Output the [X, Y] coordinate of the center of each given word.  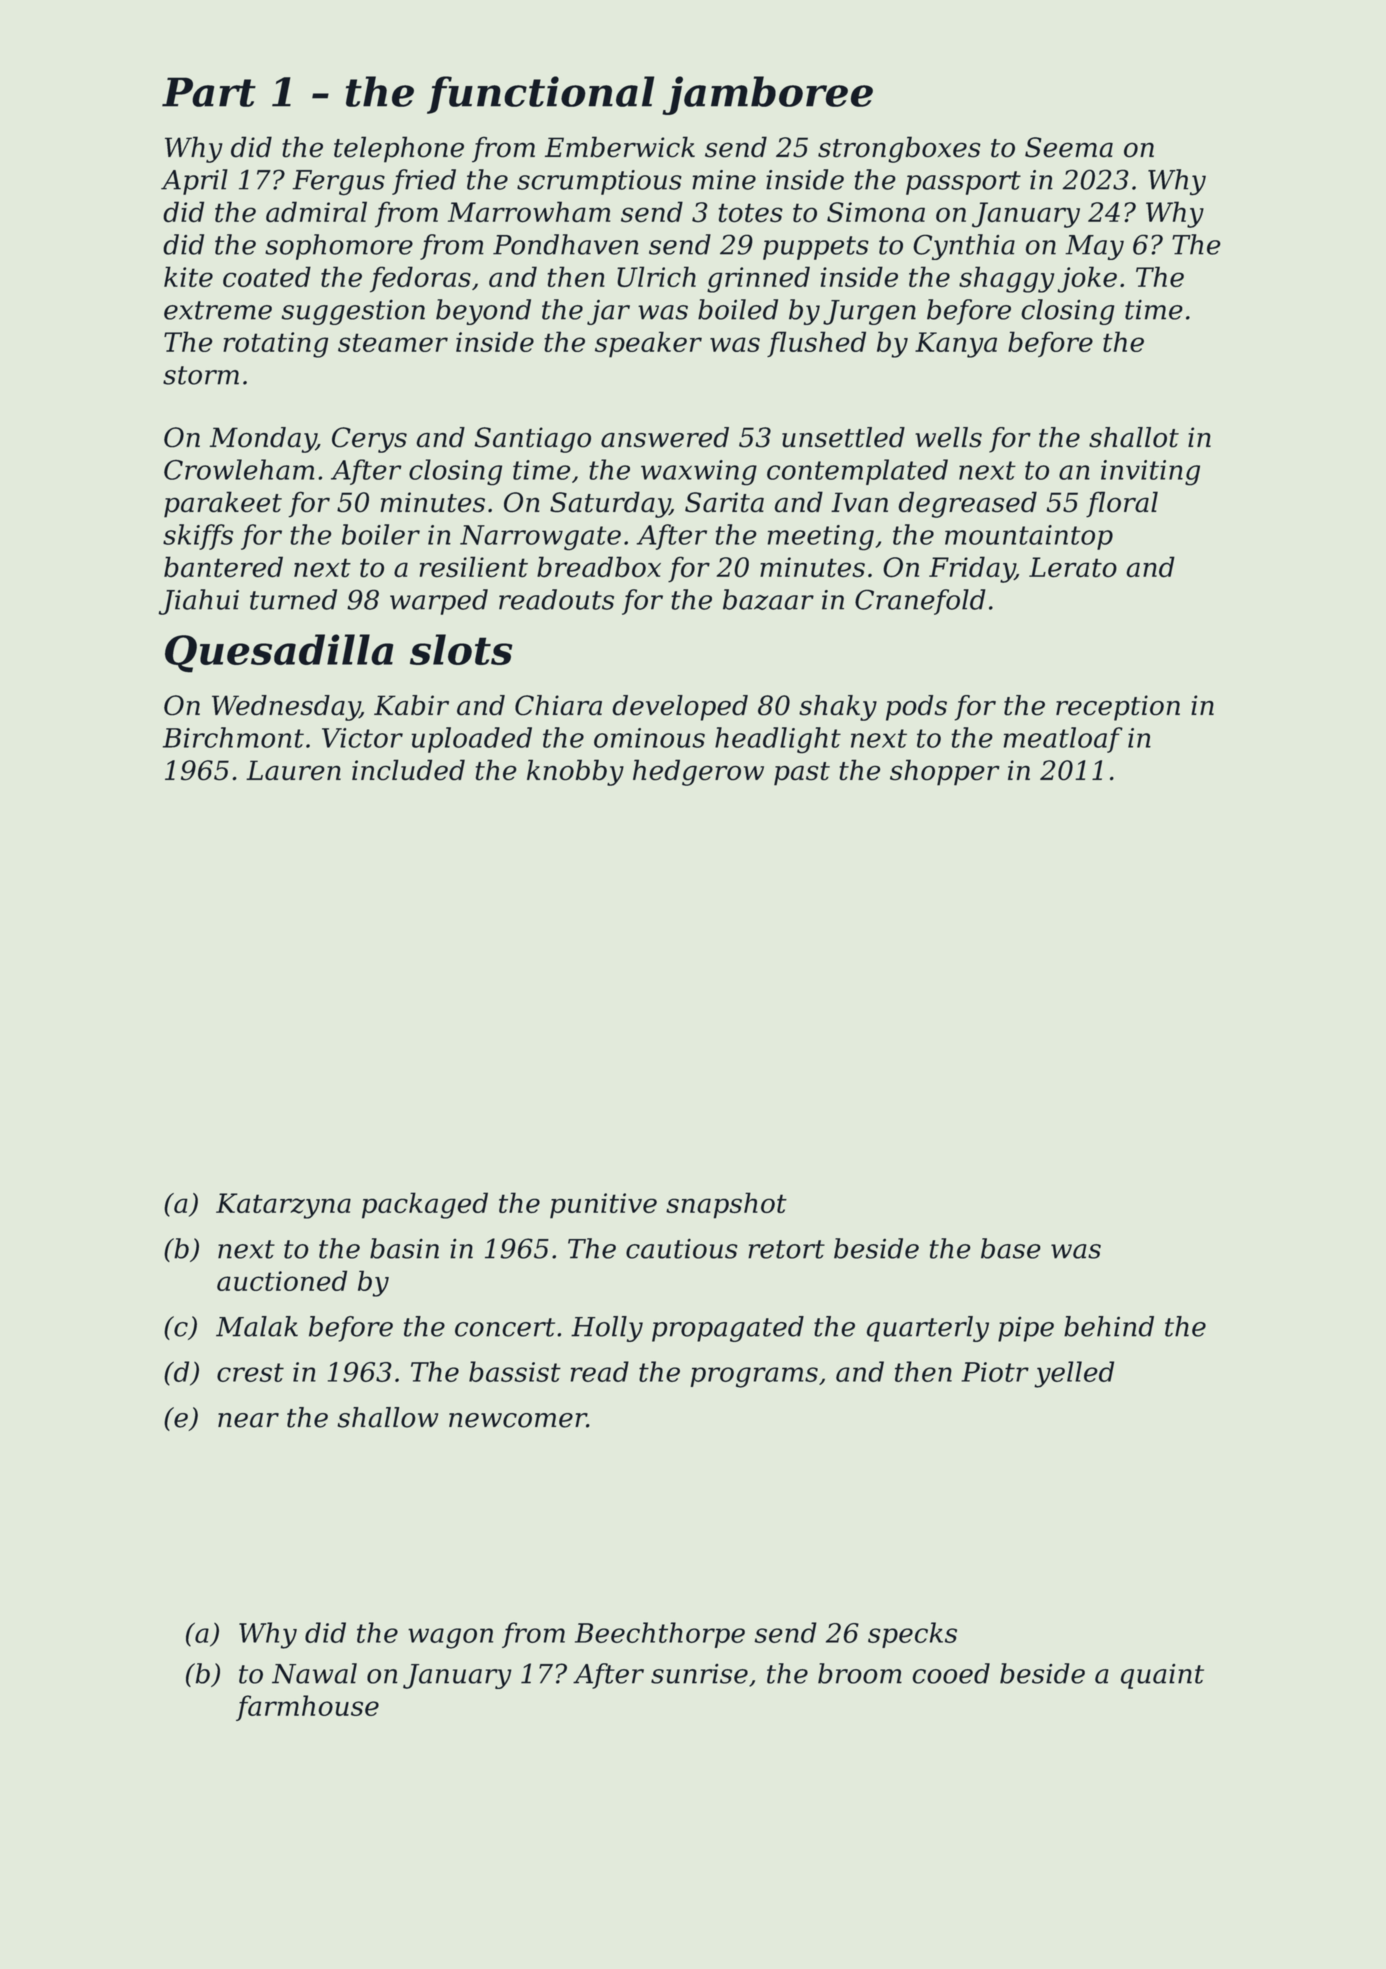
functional [540, 95]
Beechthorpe [660, 1635]
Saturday [610, 504]
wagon [450, 1638]
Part [209, 92]
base [1011, 1248]
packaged [425, 1205]
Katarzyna [283, 1206]
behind [1109, 1326]
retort [786, 1249]
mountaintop [1029, 537]
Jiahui [199, 602]
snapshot [726, 1205]
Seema [1069, 147]
